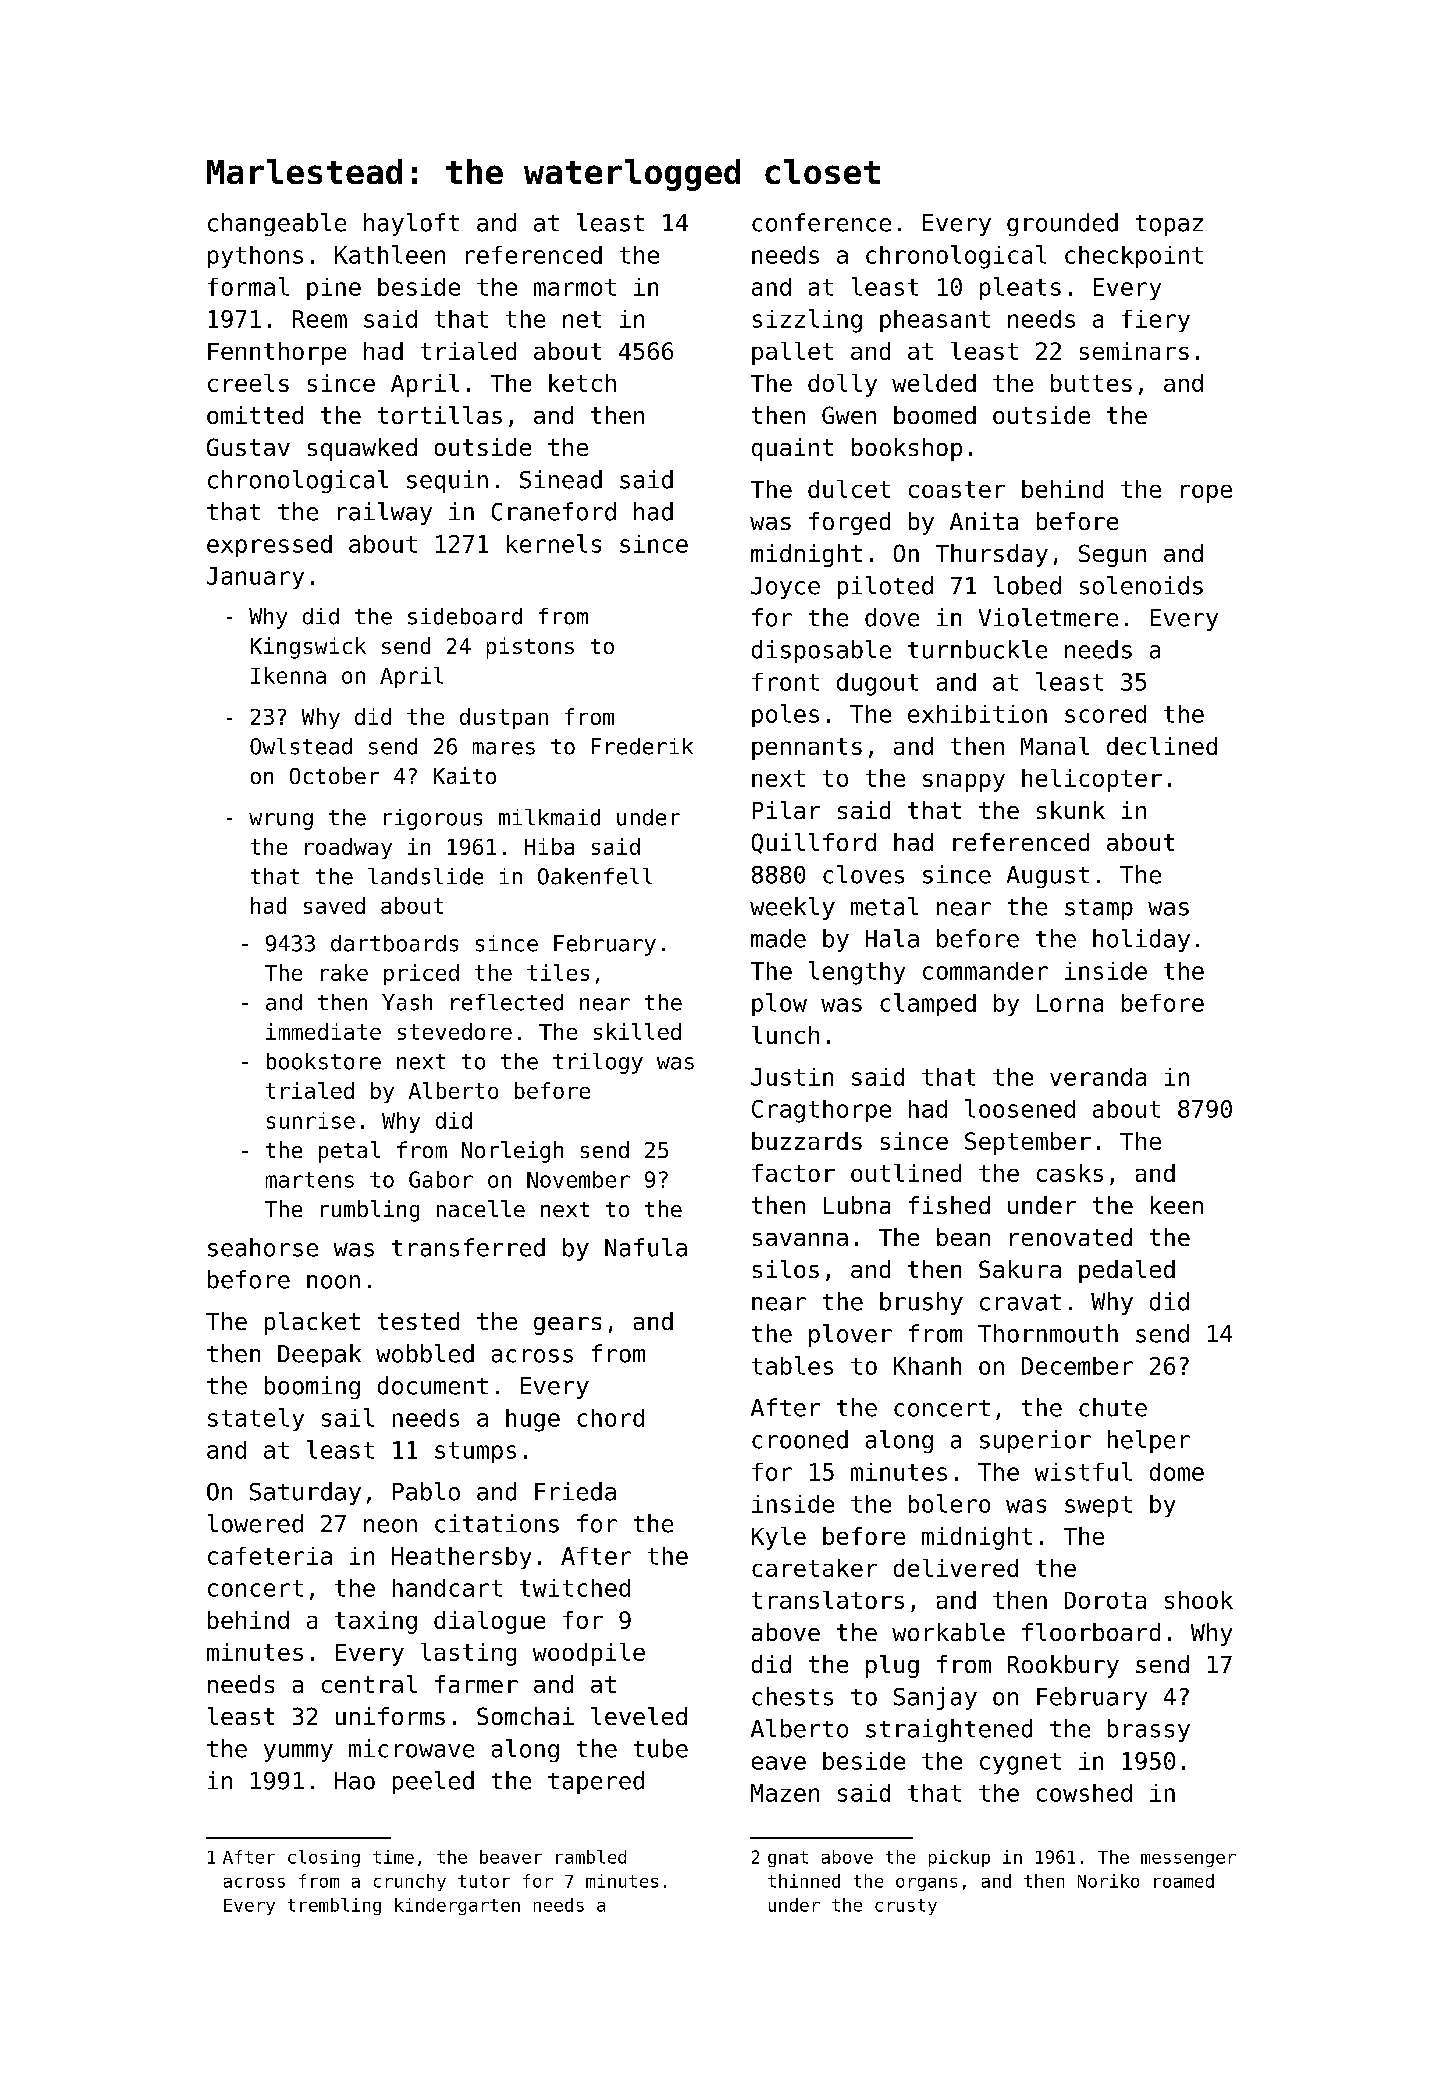 The width and height of the screenshot is (1450, 2100). I want to click on pine, so click(334, 289).
